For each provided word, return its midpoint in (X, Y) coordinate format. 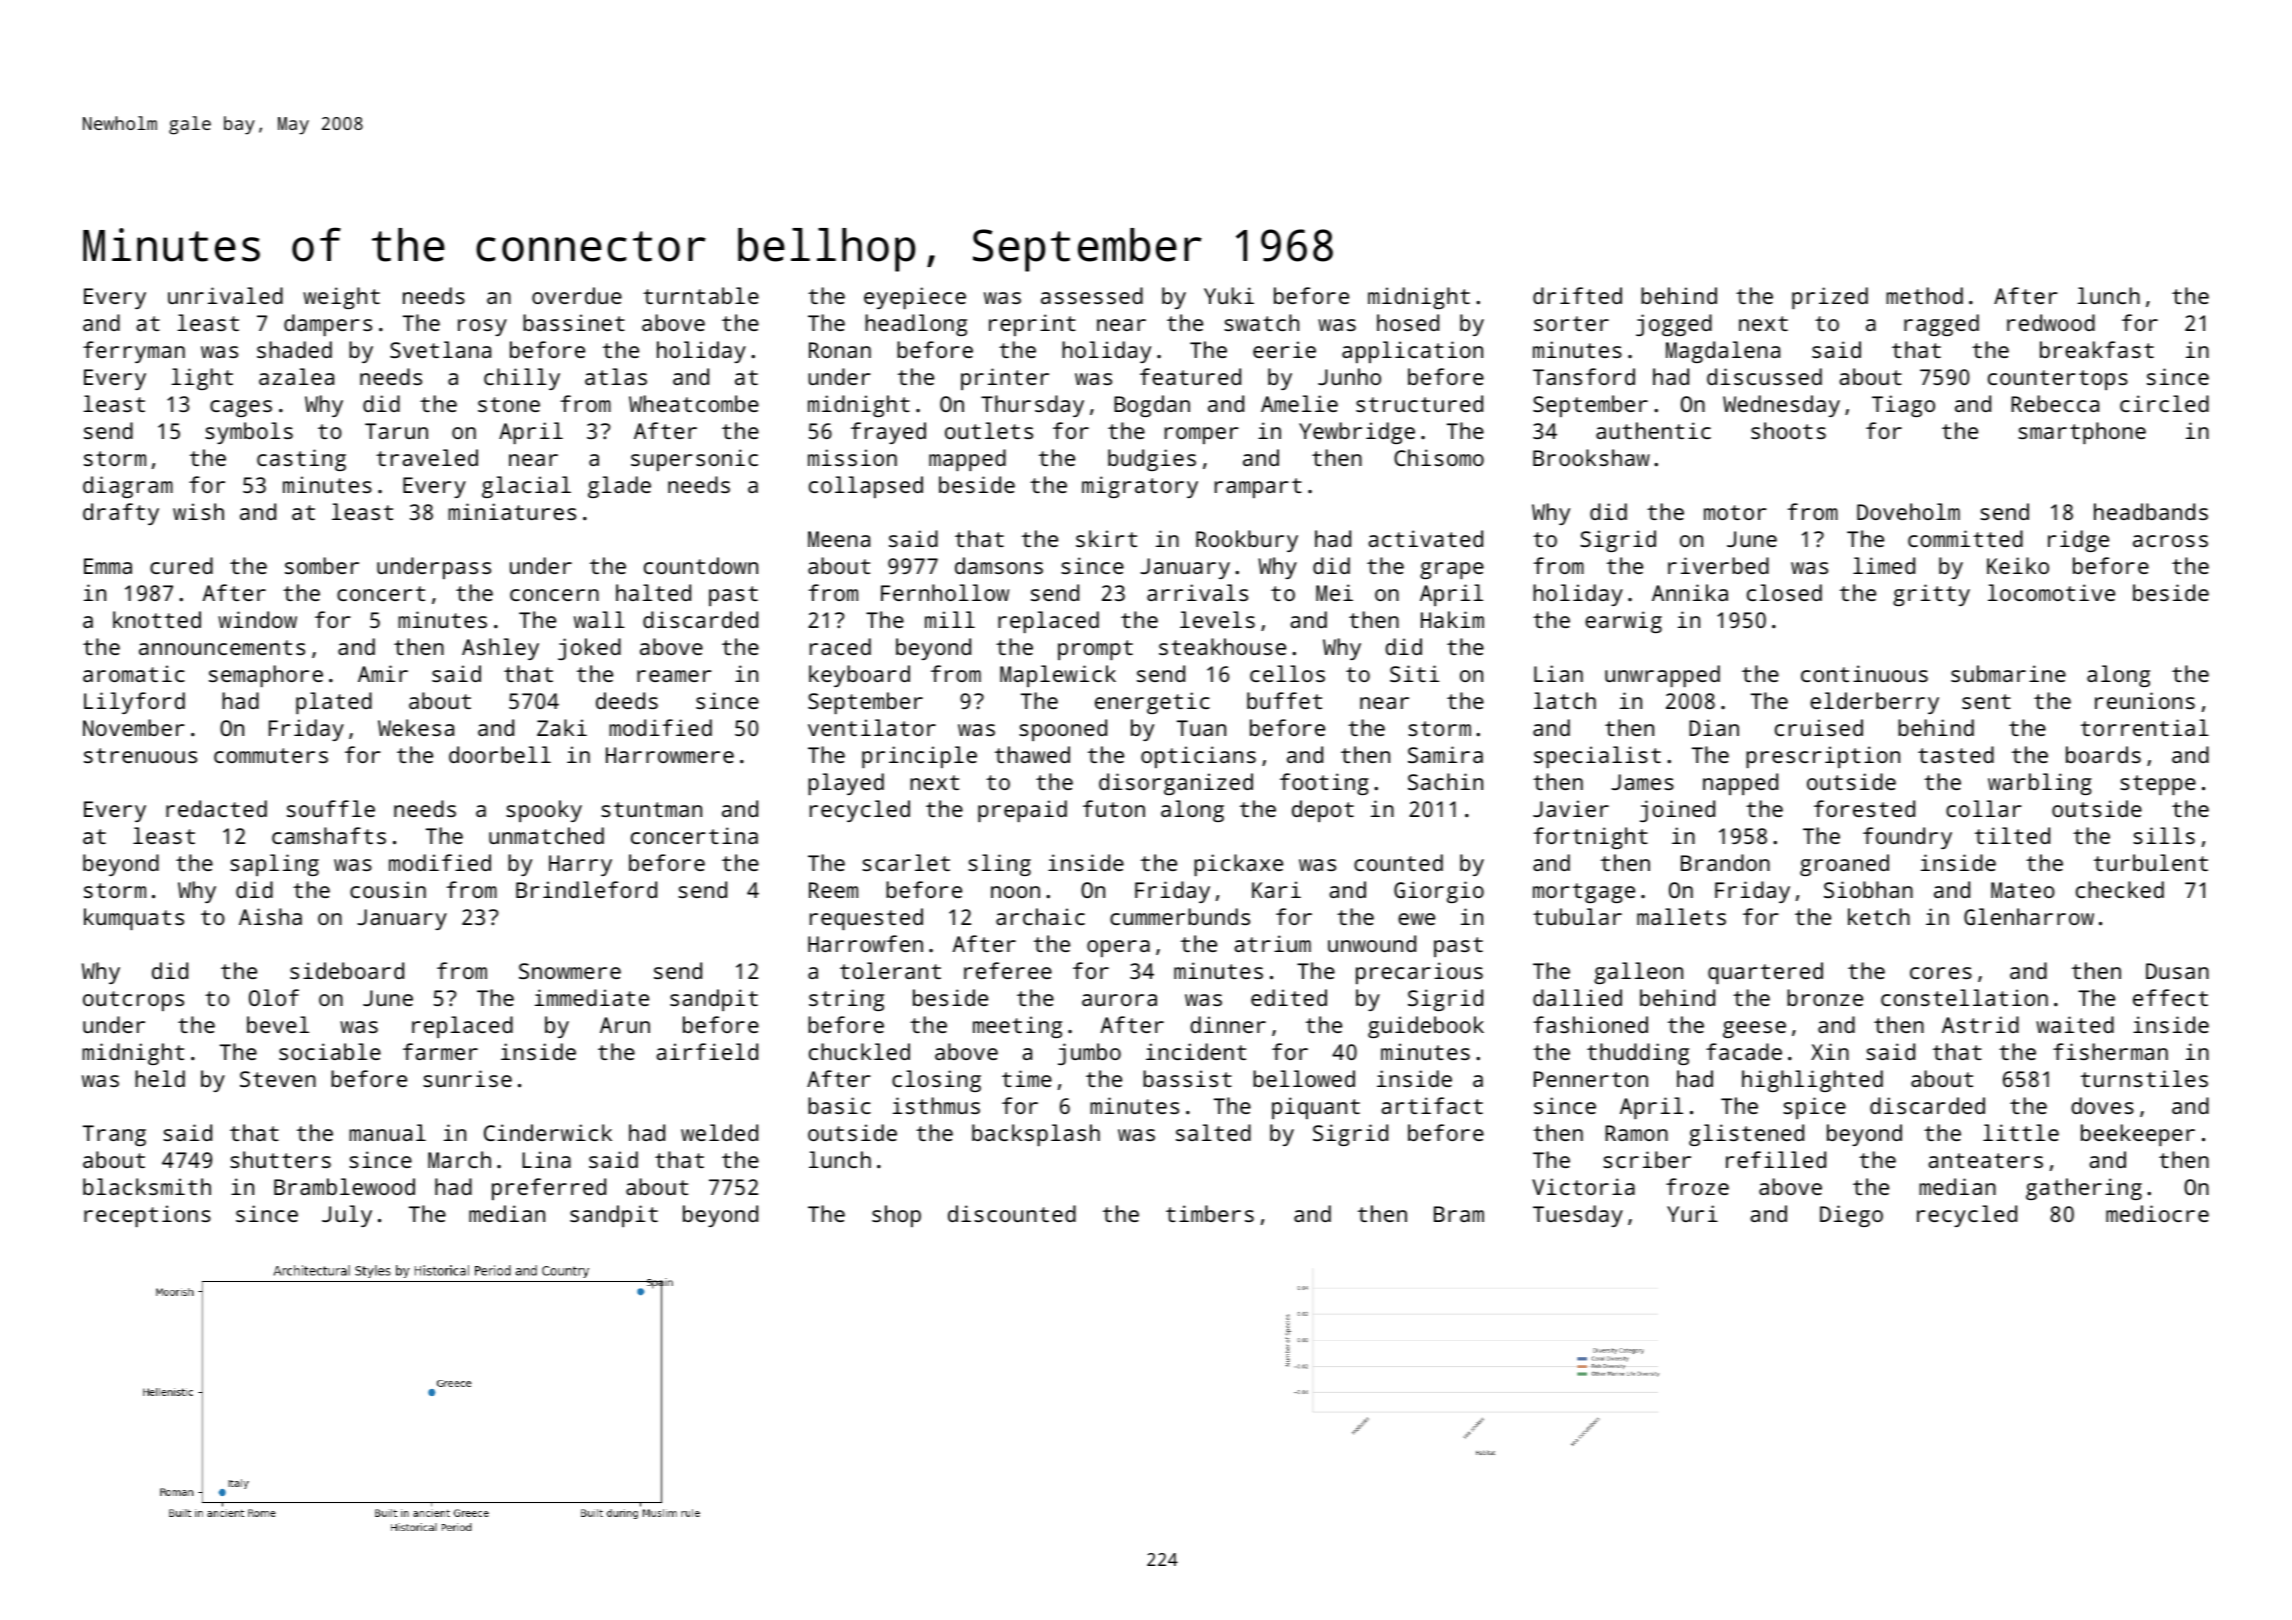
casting (301, 460)
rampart (1258, 488)
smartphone (2082, 433)
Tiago (1903, 406)
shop (896, 1216)
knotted (157, 619)
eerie (1284, 349)
